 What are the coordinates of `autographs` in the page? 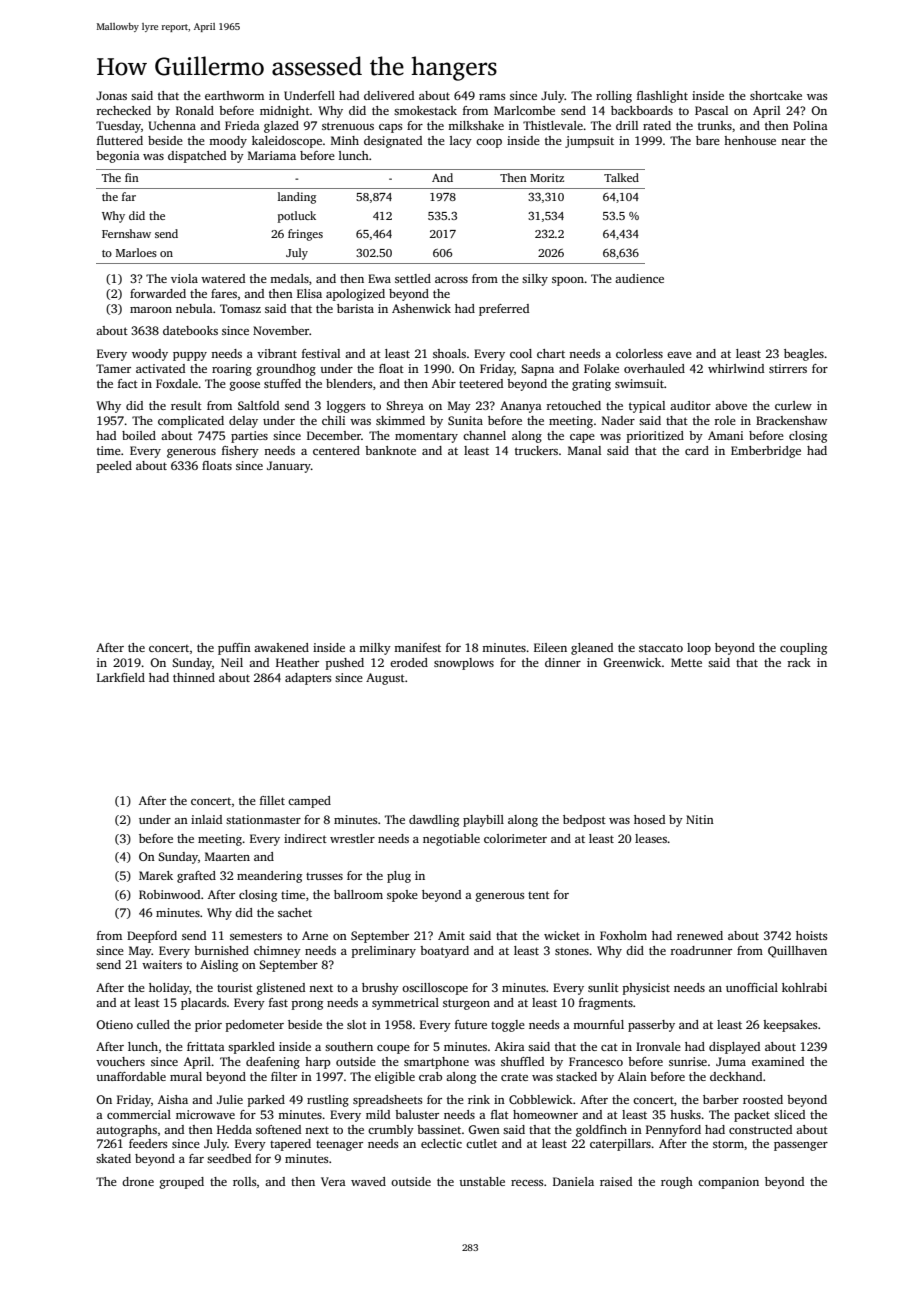 It's located at (126, 1131).
